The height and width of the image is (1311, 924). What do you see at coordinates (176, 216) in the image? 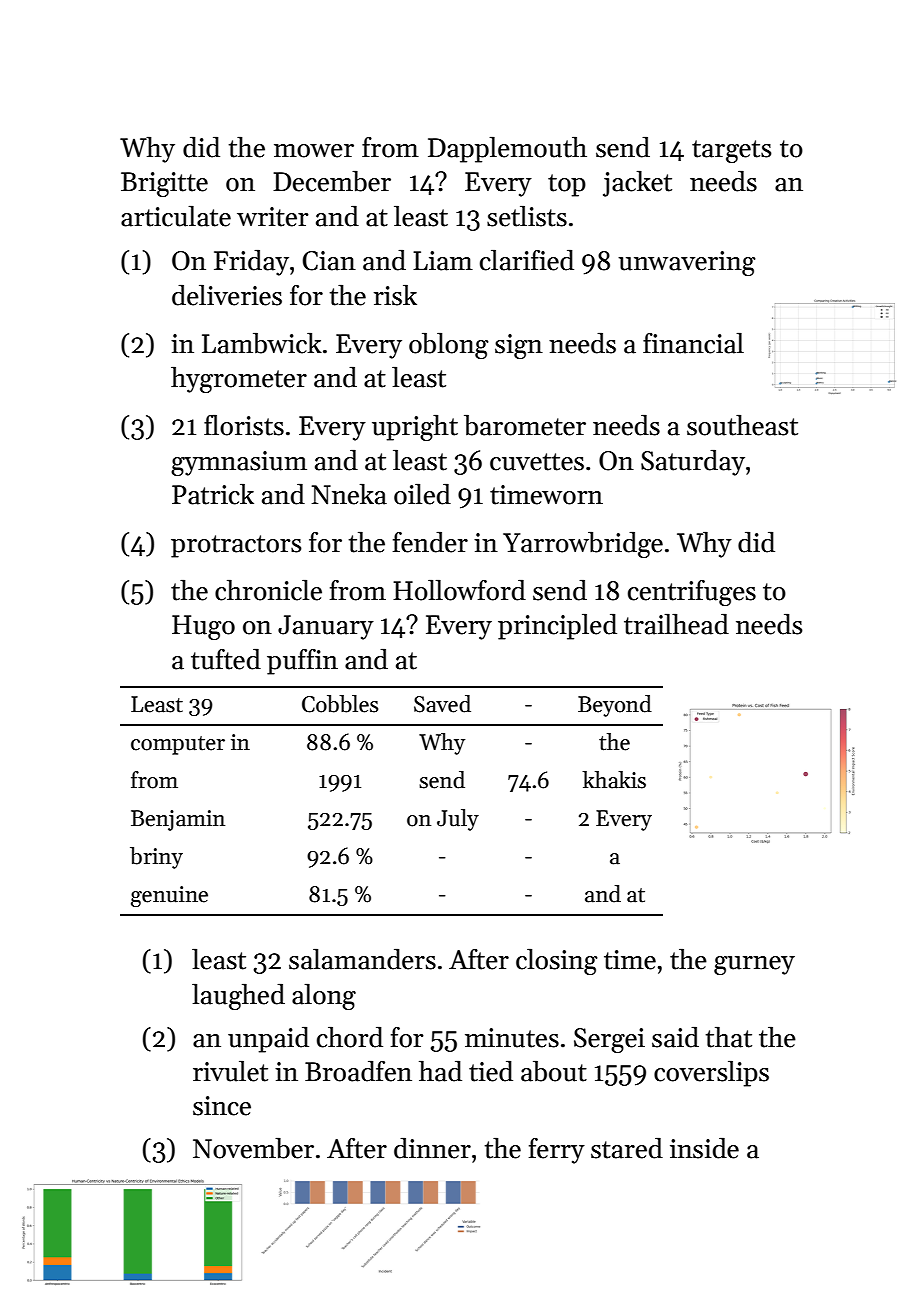
I see `articulate` at bounding box center [176, 216].
